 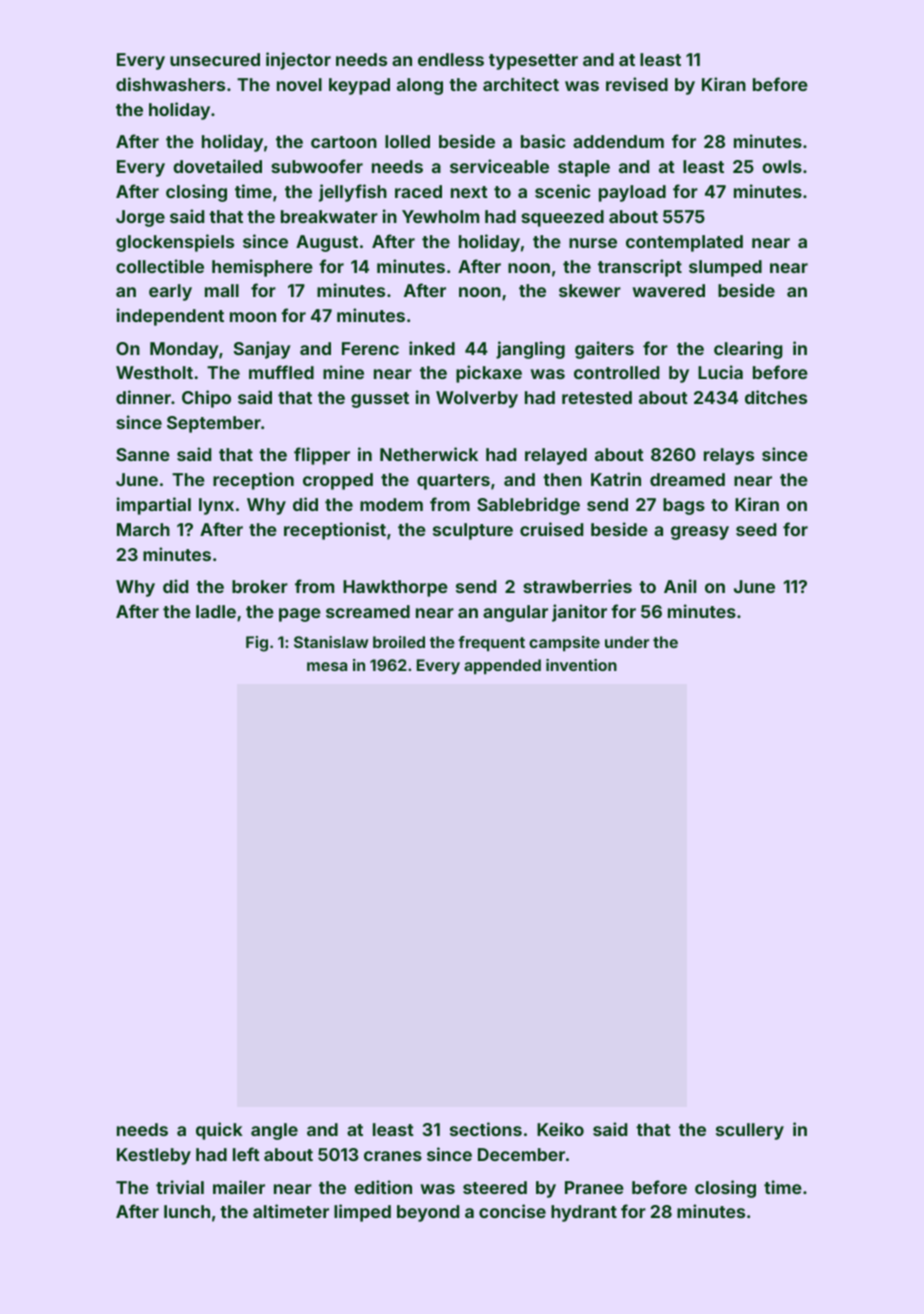 I want to click on sections, so click(x=486, y=1129).
